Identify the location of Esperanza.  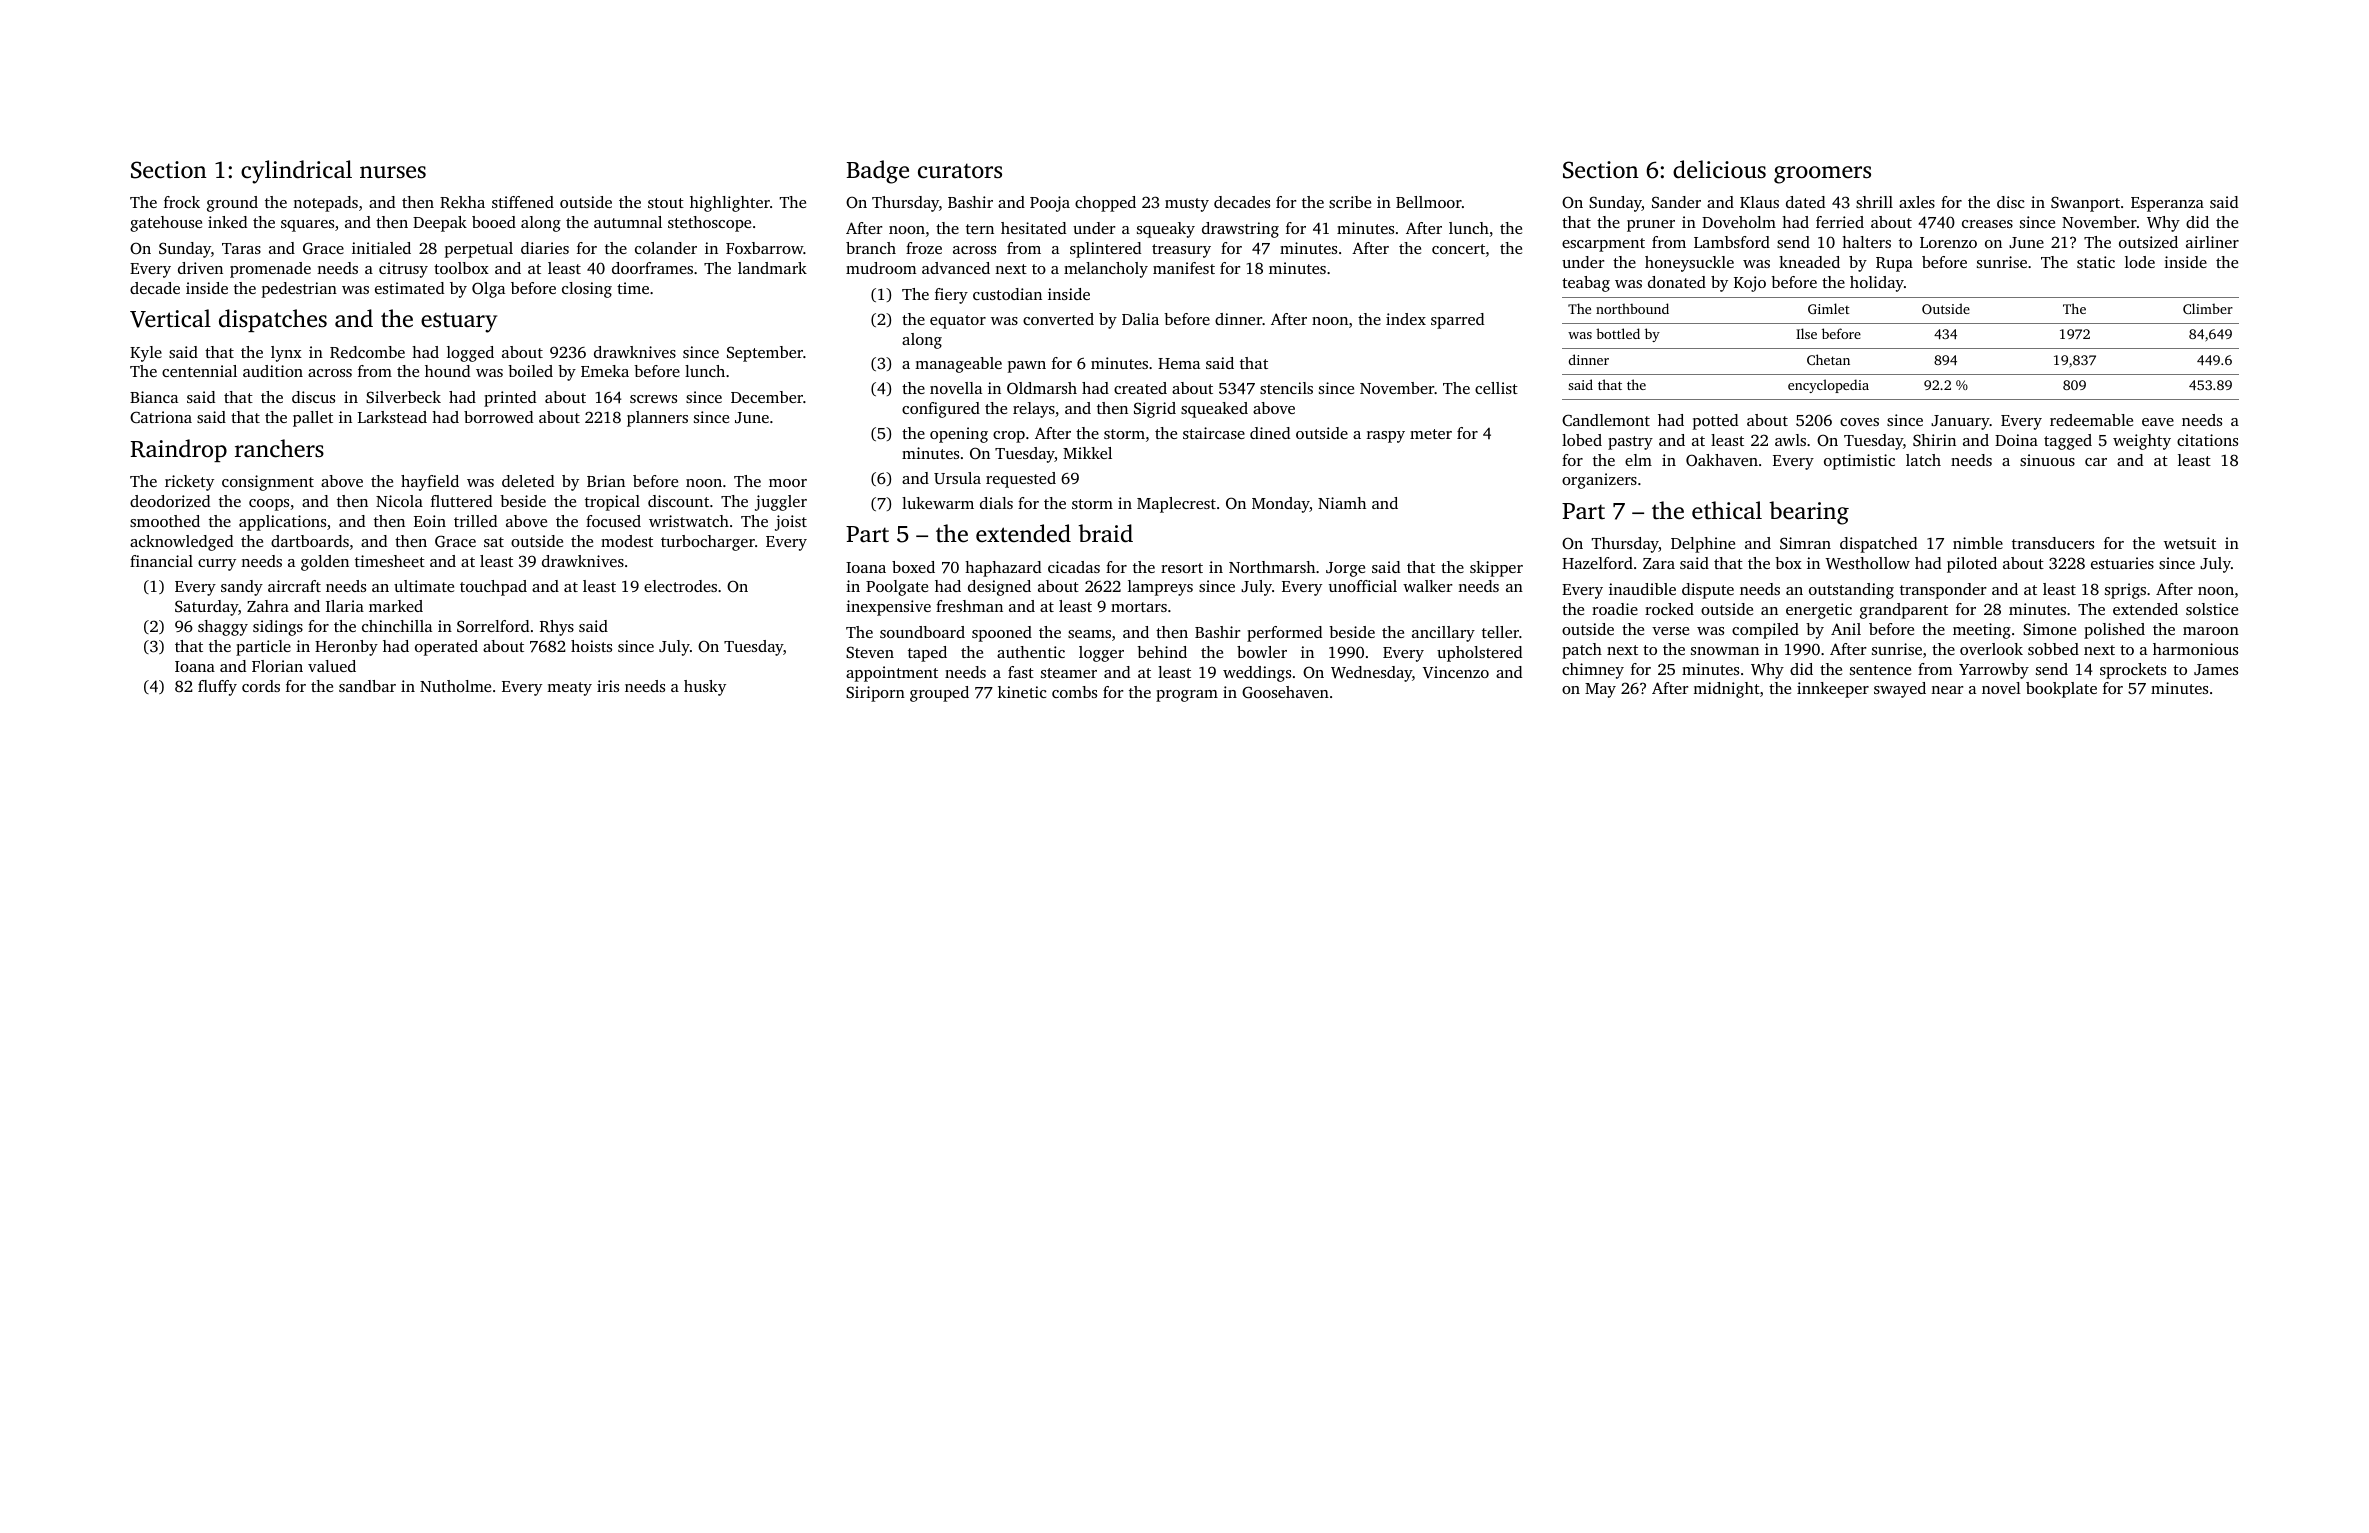
(2167, 204).
